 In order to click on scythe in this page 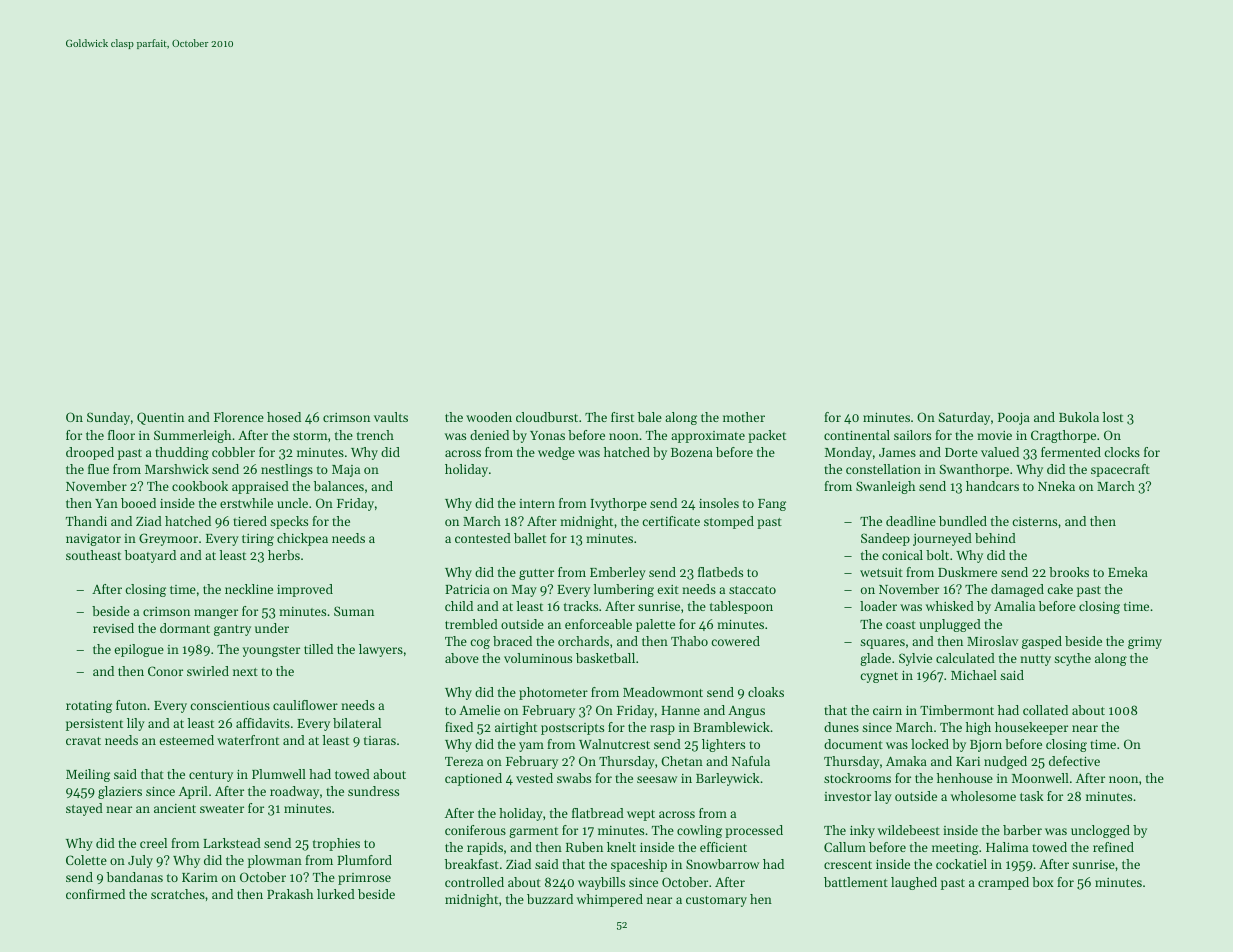, I will do `click(1072, 659)`.
